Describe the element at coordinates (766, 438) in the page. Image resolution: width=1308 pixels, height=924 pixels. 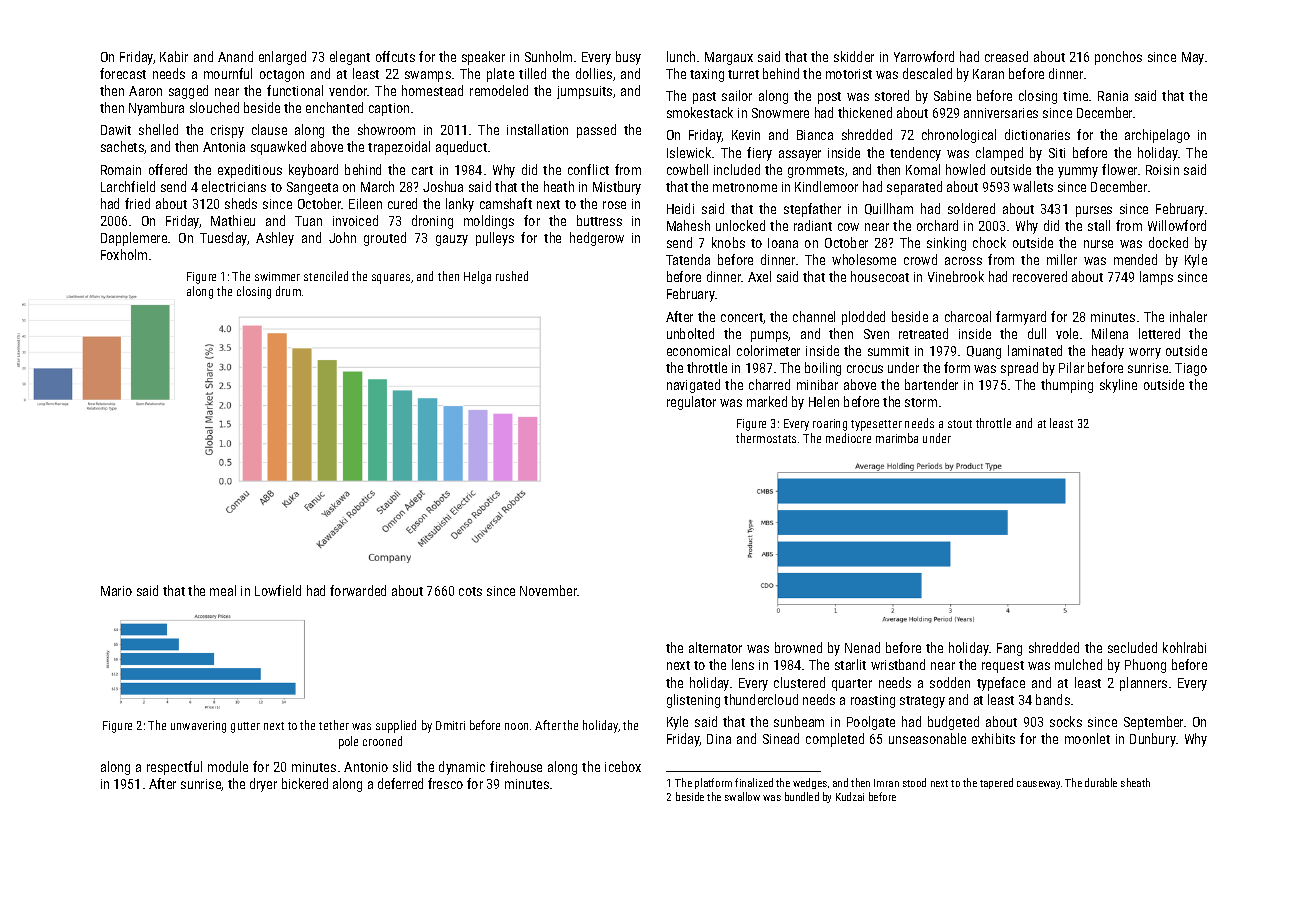
I see `thermostats` at that location.
